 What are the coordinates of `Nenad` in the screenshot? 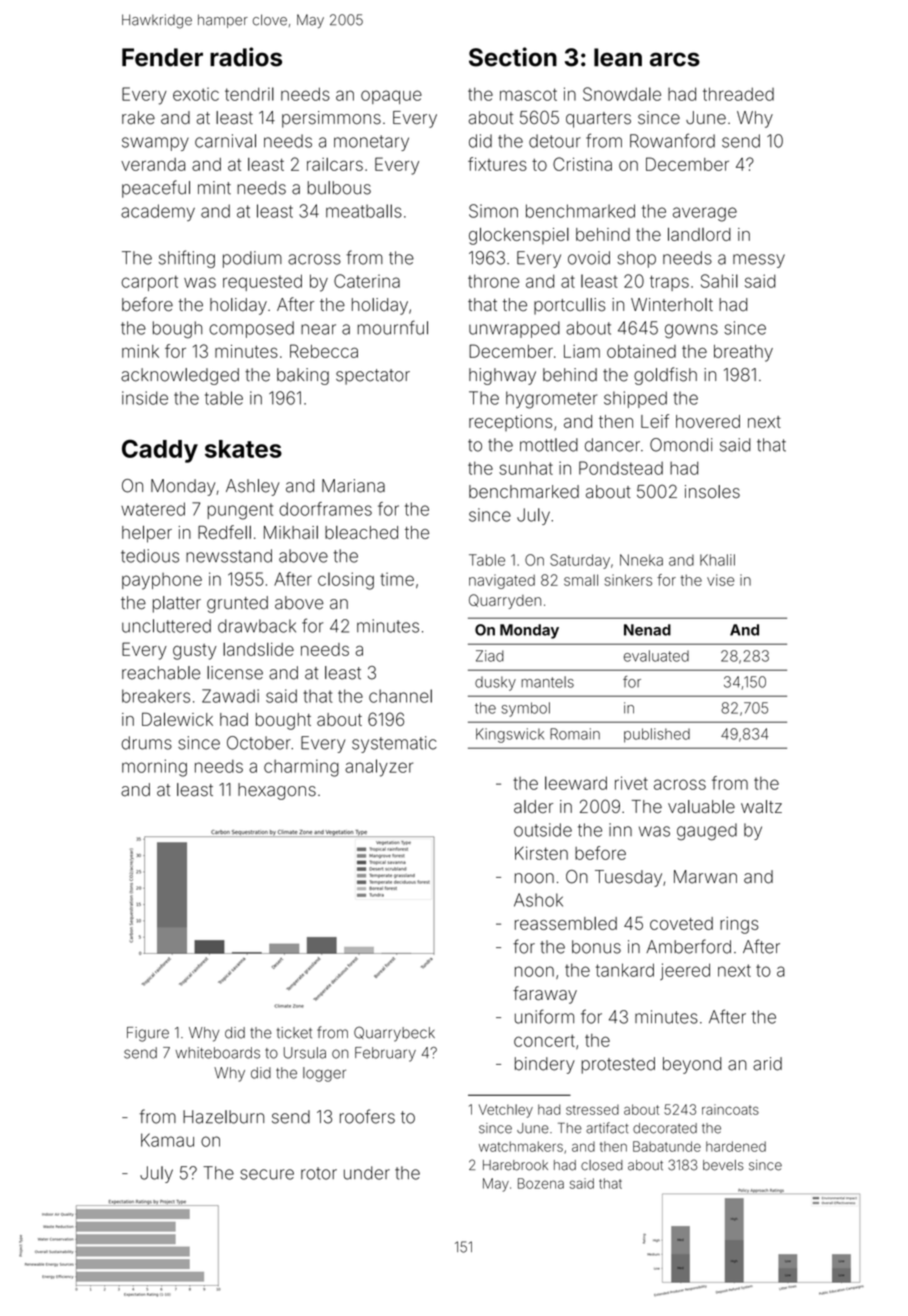 It's located at (647, 630).
